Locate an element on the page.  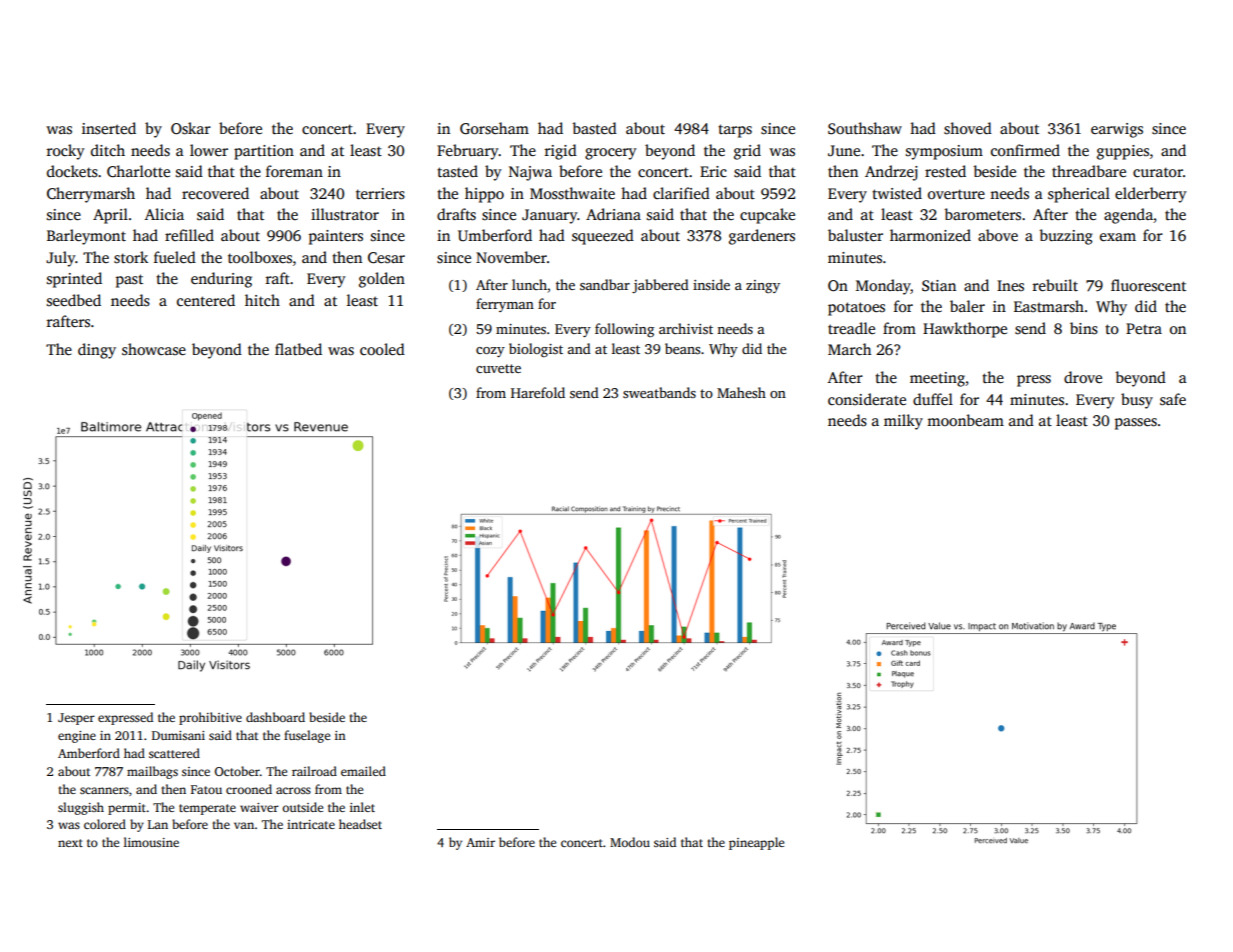
milky is located at coordinates (903, 422).
